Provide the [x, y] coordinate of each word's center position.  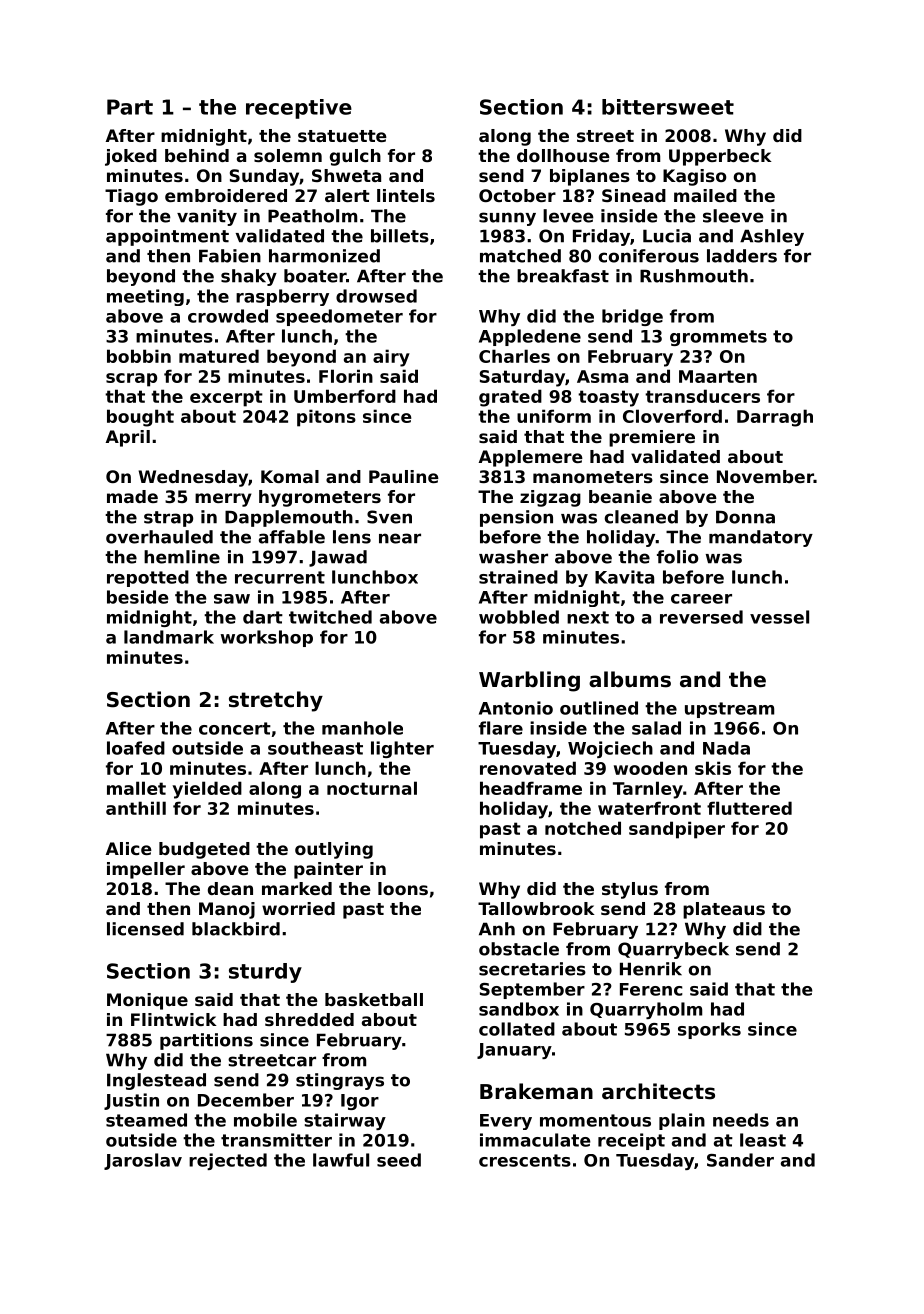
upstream [729, 710]
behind [197, 155]
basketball [374, 999]
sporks [709, 1030]
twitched [330, 617]
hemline [182, 557]
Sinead [634, 195]
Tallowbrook [536, 908]
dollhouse [563, 155]
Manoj [227, 910]
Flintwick [174, 1019]
